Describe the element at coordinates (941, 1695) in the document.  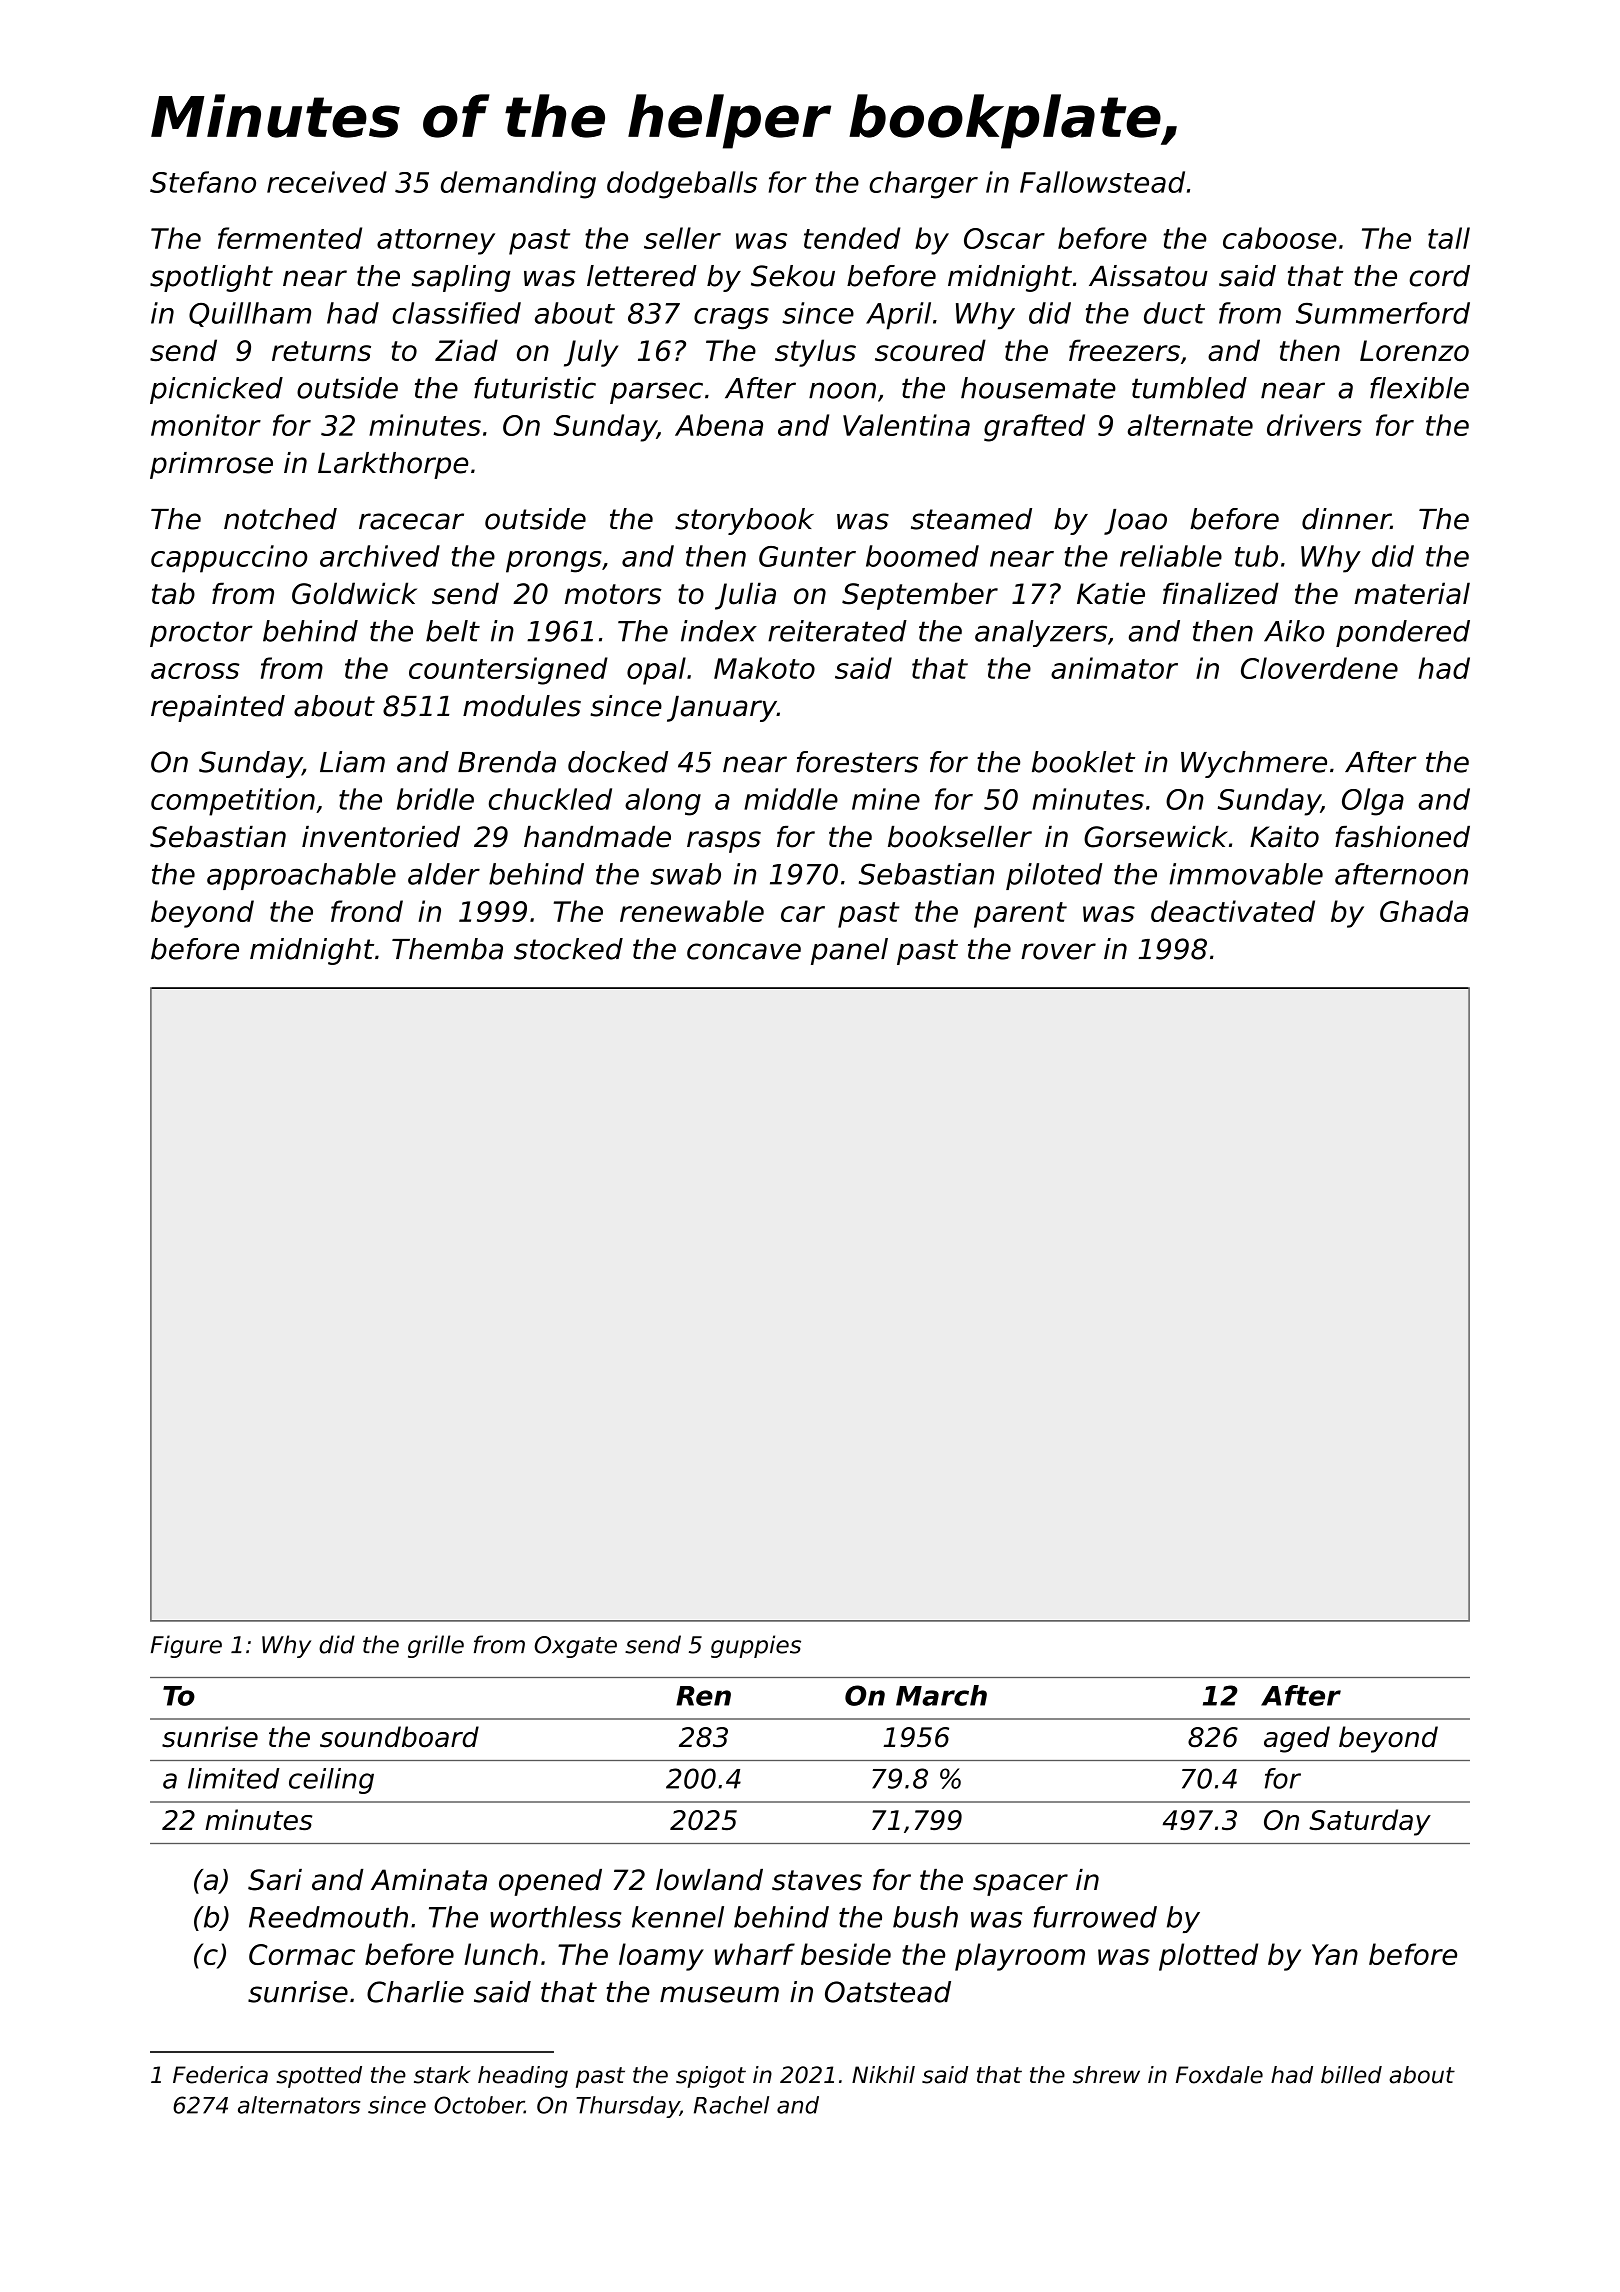
I see `March` at that location.
